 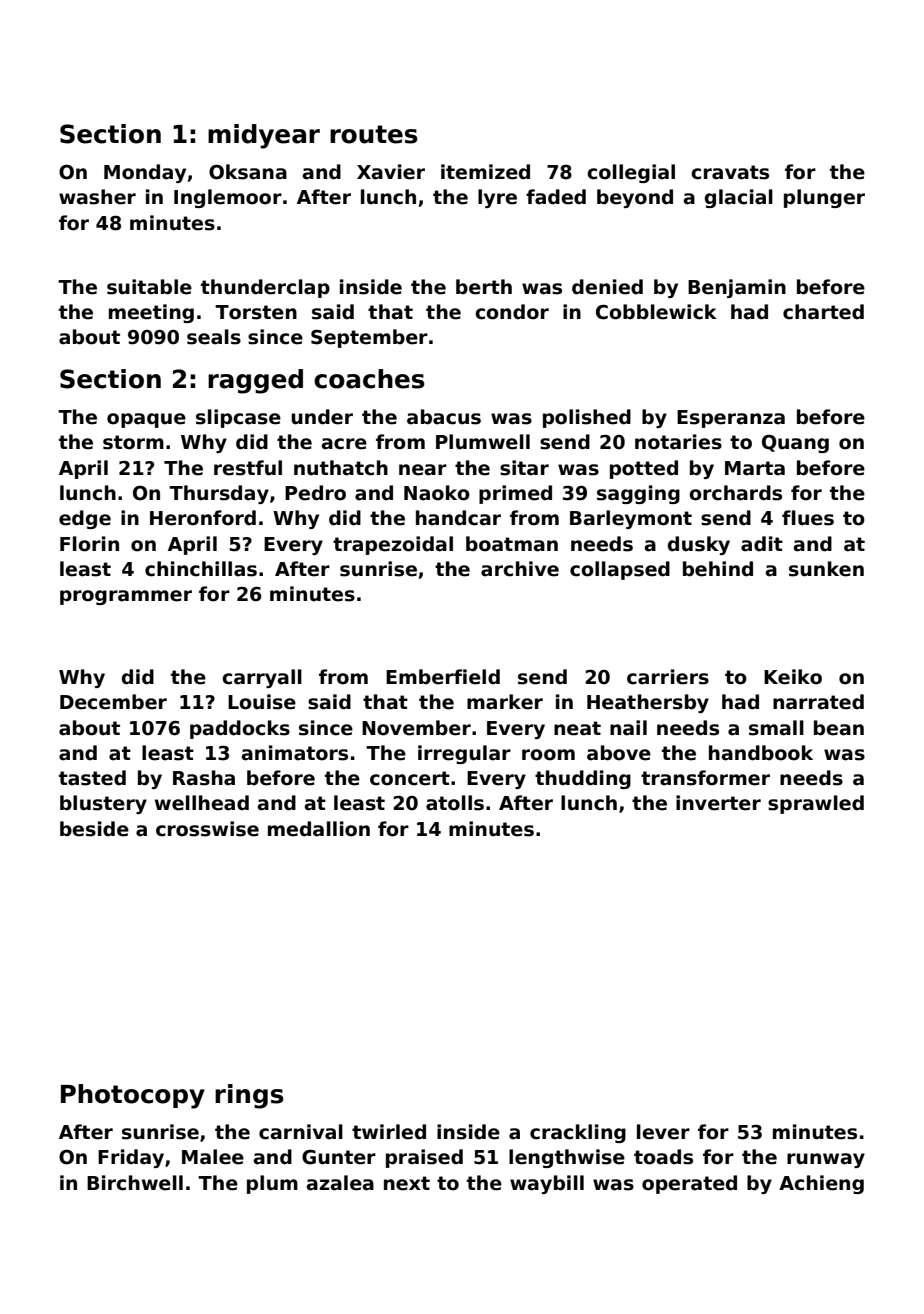 What do you see at coordinates (228, 198) in the page?
I see `Inglemoor` at bounding box center [228, 198].
